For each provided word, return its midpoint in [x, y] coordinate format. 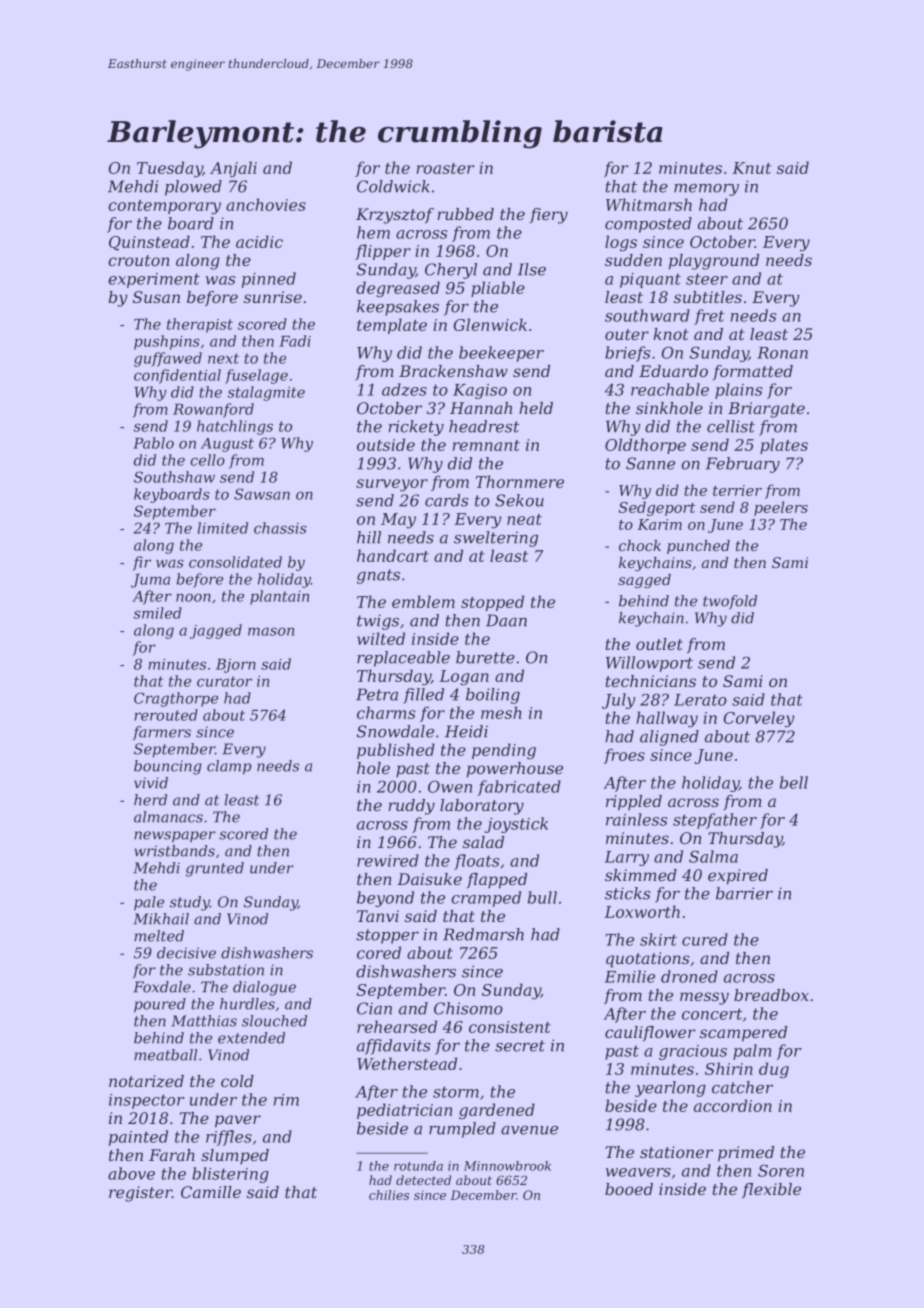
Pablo [153, 443]
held [536, 408]
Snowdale [395, 731]
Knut [751, 168]
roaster [445, 168]
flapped [497, 881]
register [140, 1194]
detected [423, 1180]
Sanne [650, 463]
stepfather [715, 821]
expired [738, 877]
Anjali [233, 169]
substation [226, 970]
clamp [229, 767]
